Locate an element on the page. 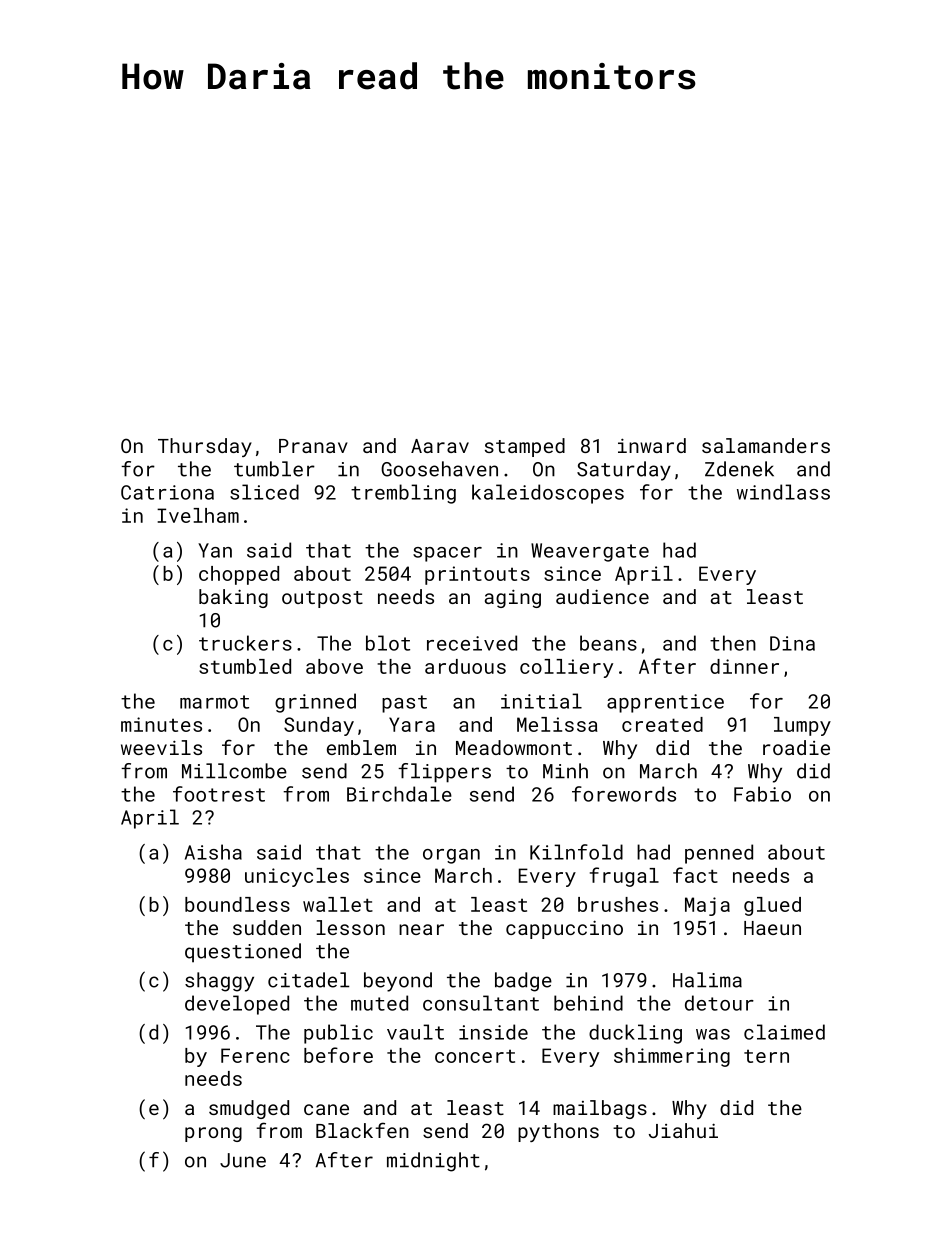  Catriona is located at coordinates (167, 492).
